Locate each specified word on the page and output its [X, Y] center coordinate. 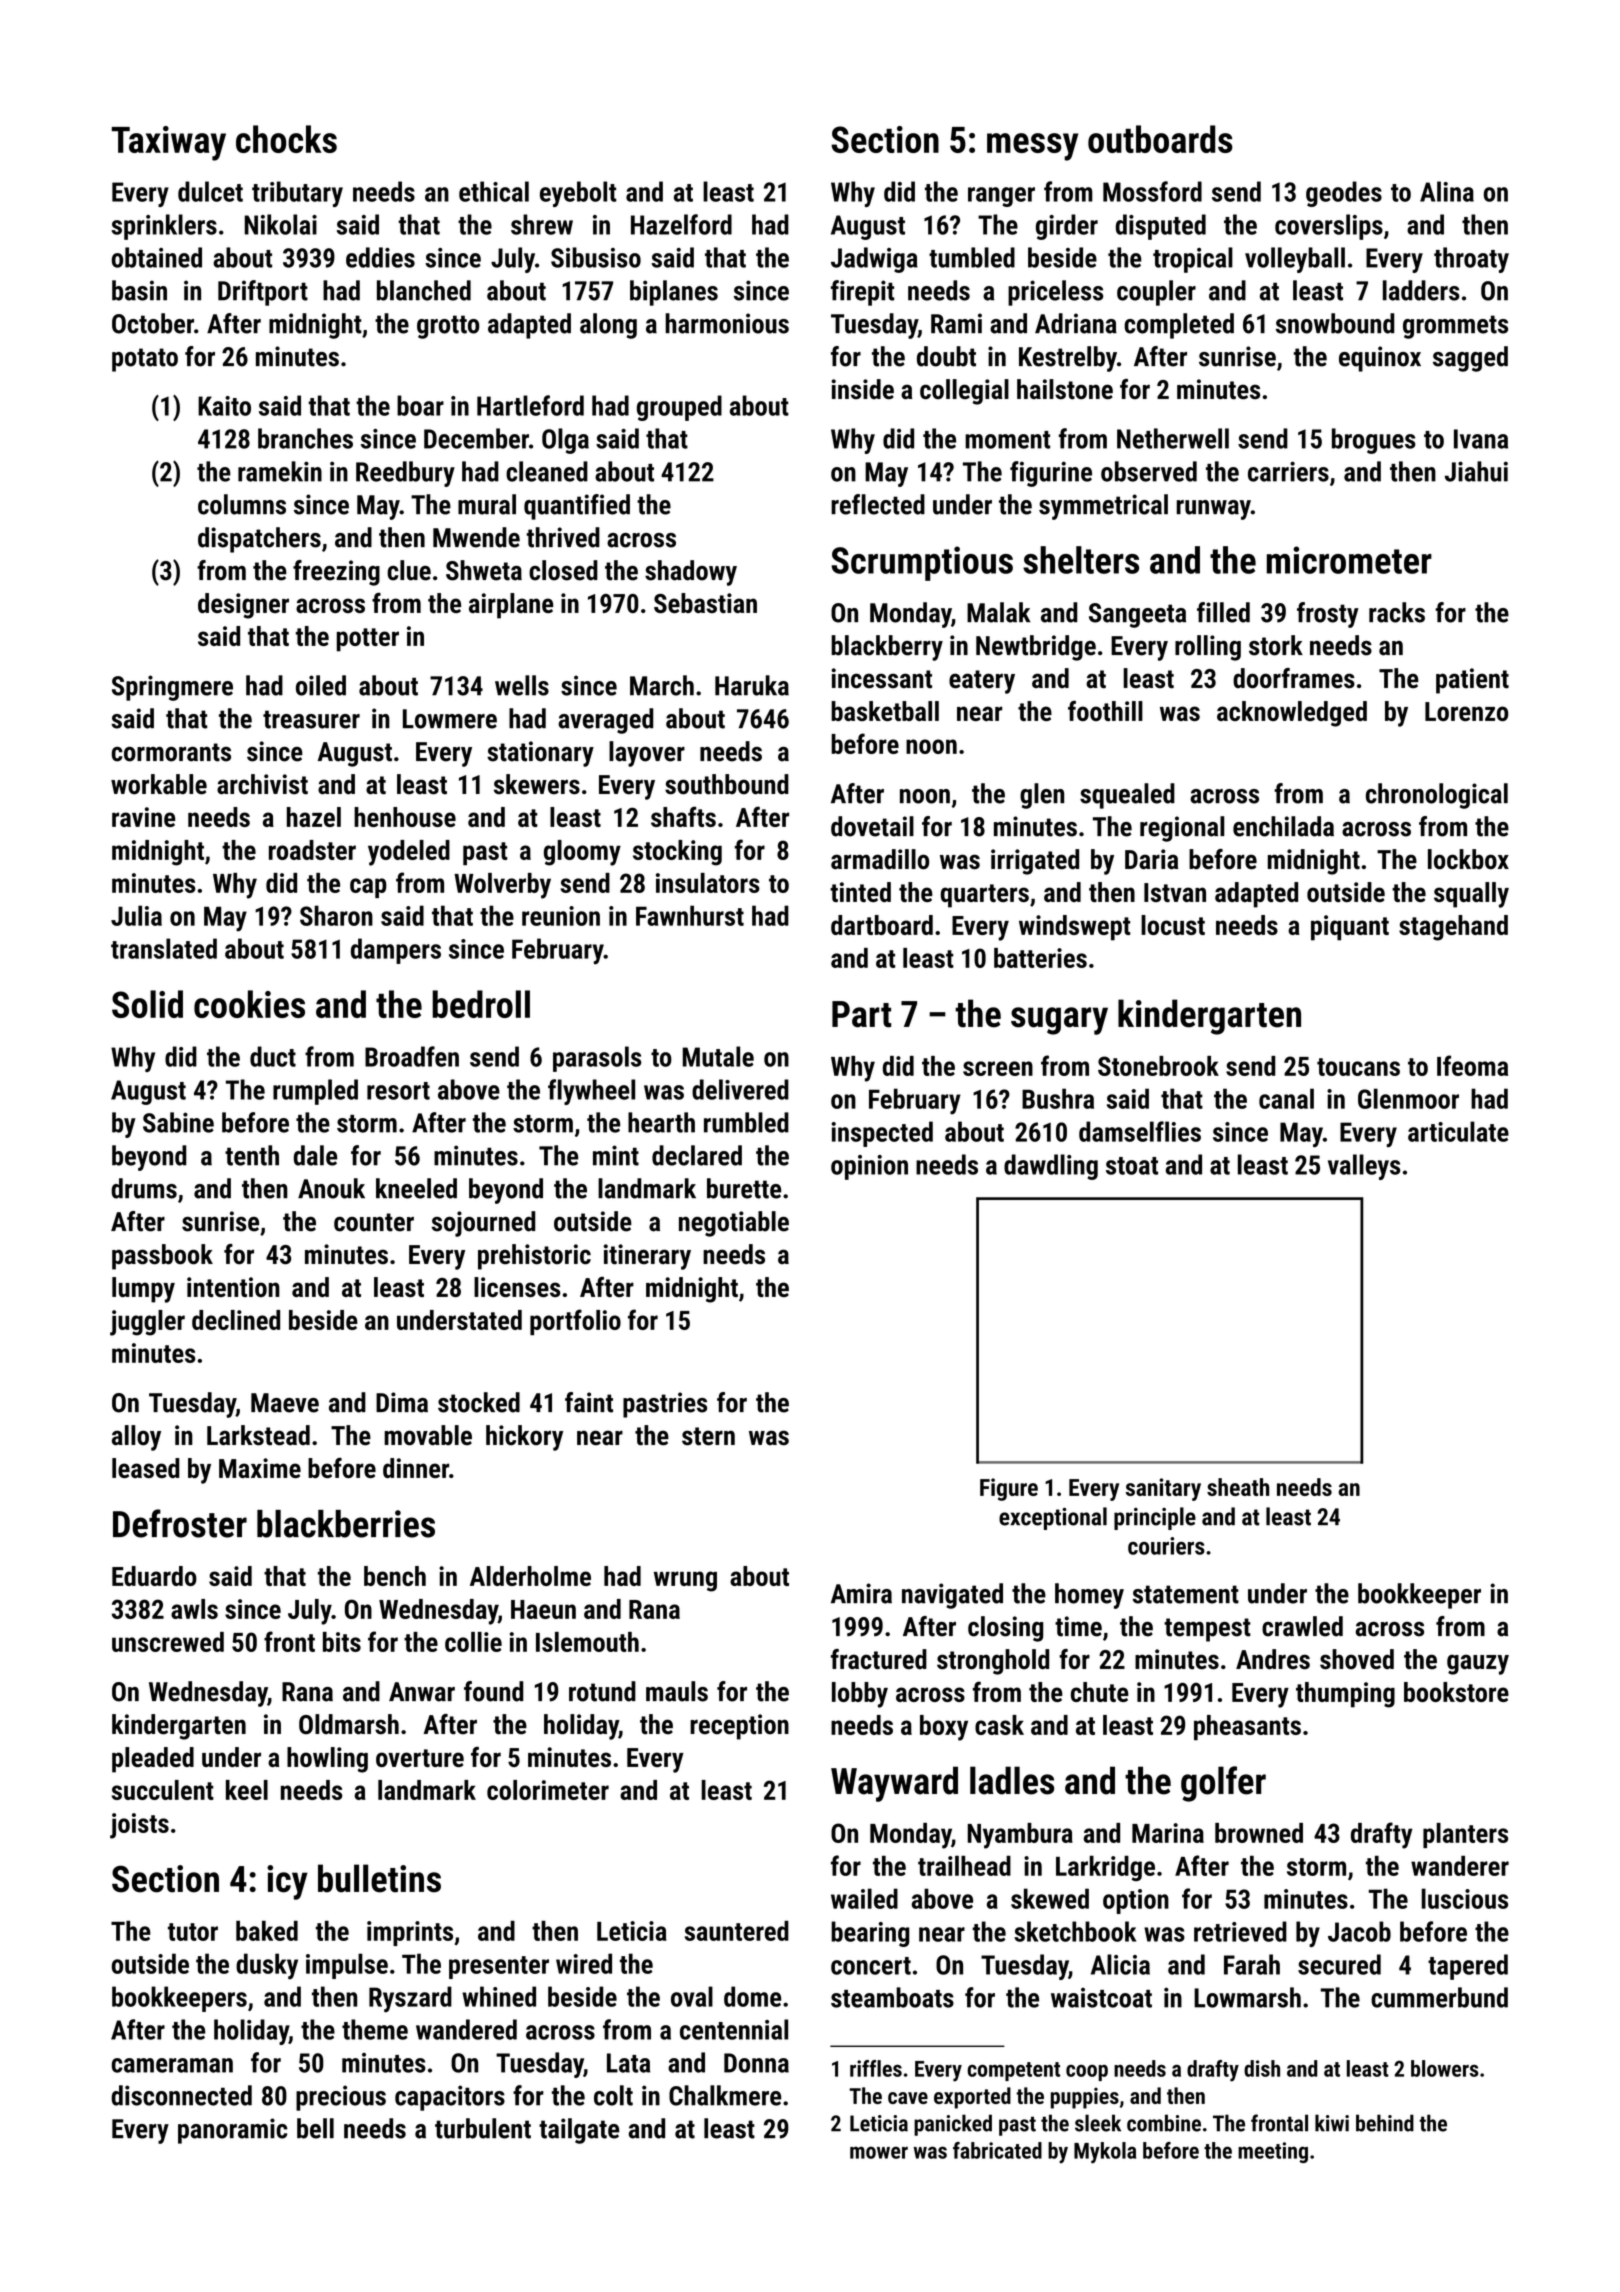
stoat [1132, 1166]
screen [998, 1068]
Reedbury [405, 474]
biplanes [674, 293]
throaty [1471, 260]
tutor [193, 1932]
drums [144, 1188]
